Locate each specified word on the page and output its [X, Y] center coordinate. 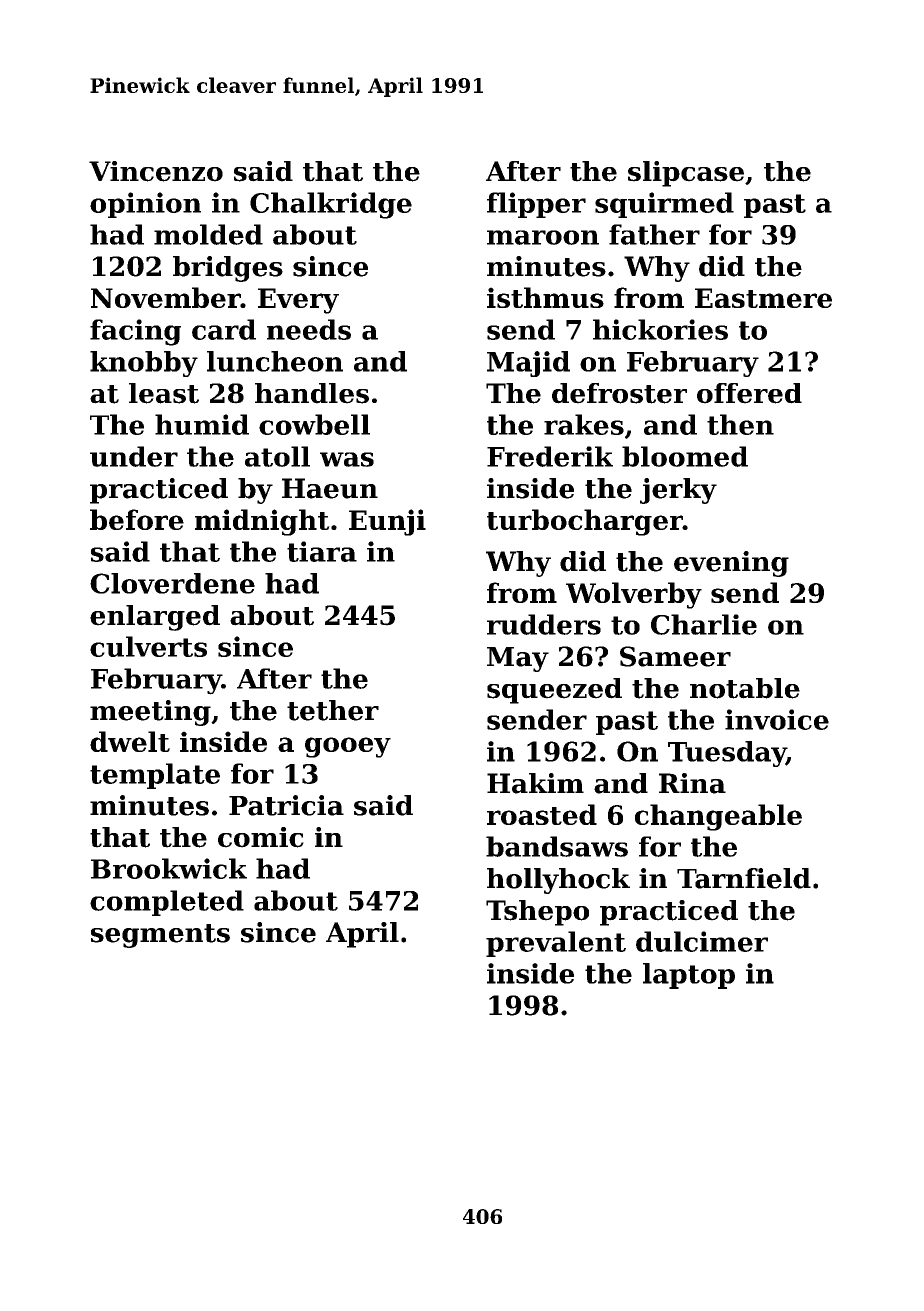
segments [160, 936]
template [155, 776]
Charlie [704, 624]
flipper [536, 205]
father [654, 234]
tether [333, 710]
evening [731, 564]
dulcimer [702, 941]
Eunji [387, 522]
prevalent [556, 944]
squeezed [554, 691]
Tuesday [727, 754]
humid [202, 424]
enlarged [155, 618]
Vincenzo [156, 171]
